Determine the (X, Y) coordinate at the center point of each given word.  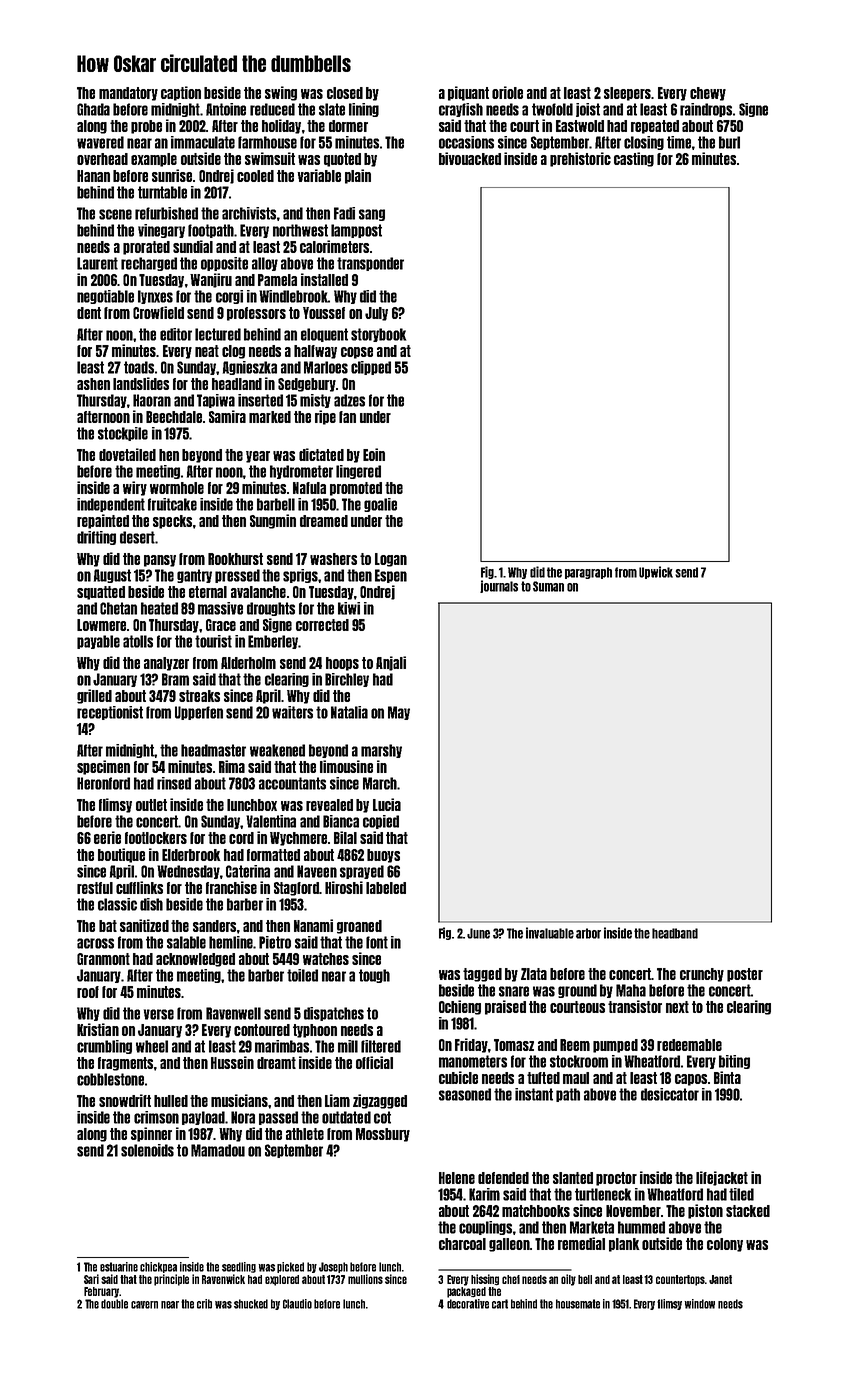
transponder (370, 264)
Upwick (656, 572)
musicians (239, 1100)
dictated (321, 454)
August (112, 576)
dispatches (334, 1014)
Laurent (97, 263)
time (679, 142)
